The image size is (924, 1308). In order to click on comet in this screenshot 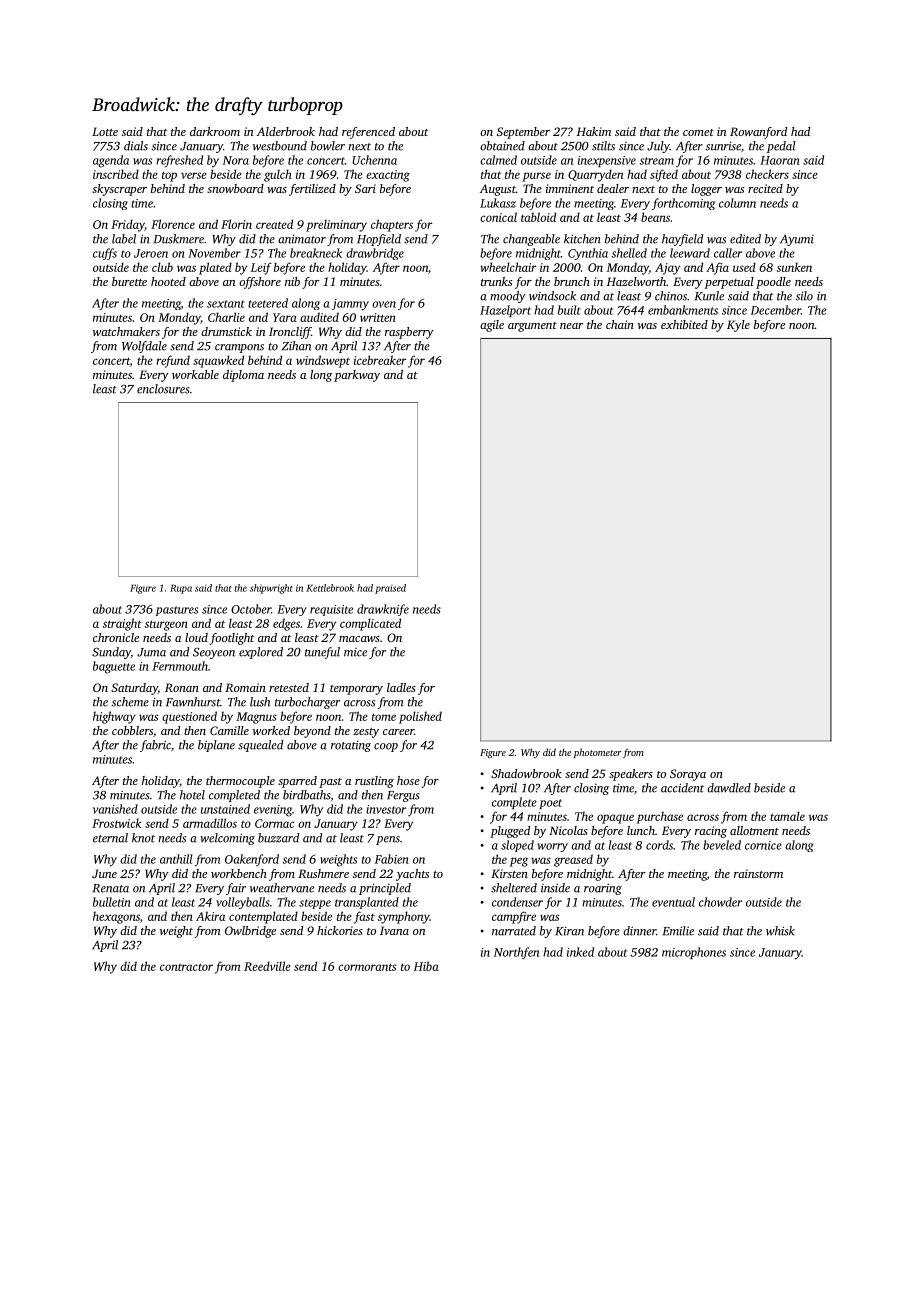, I will do `click(698, 132)`.
